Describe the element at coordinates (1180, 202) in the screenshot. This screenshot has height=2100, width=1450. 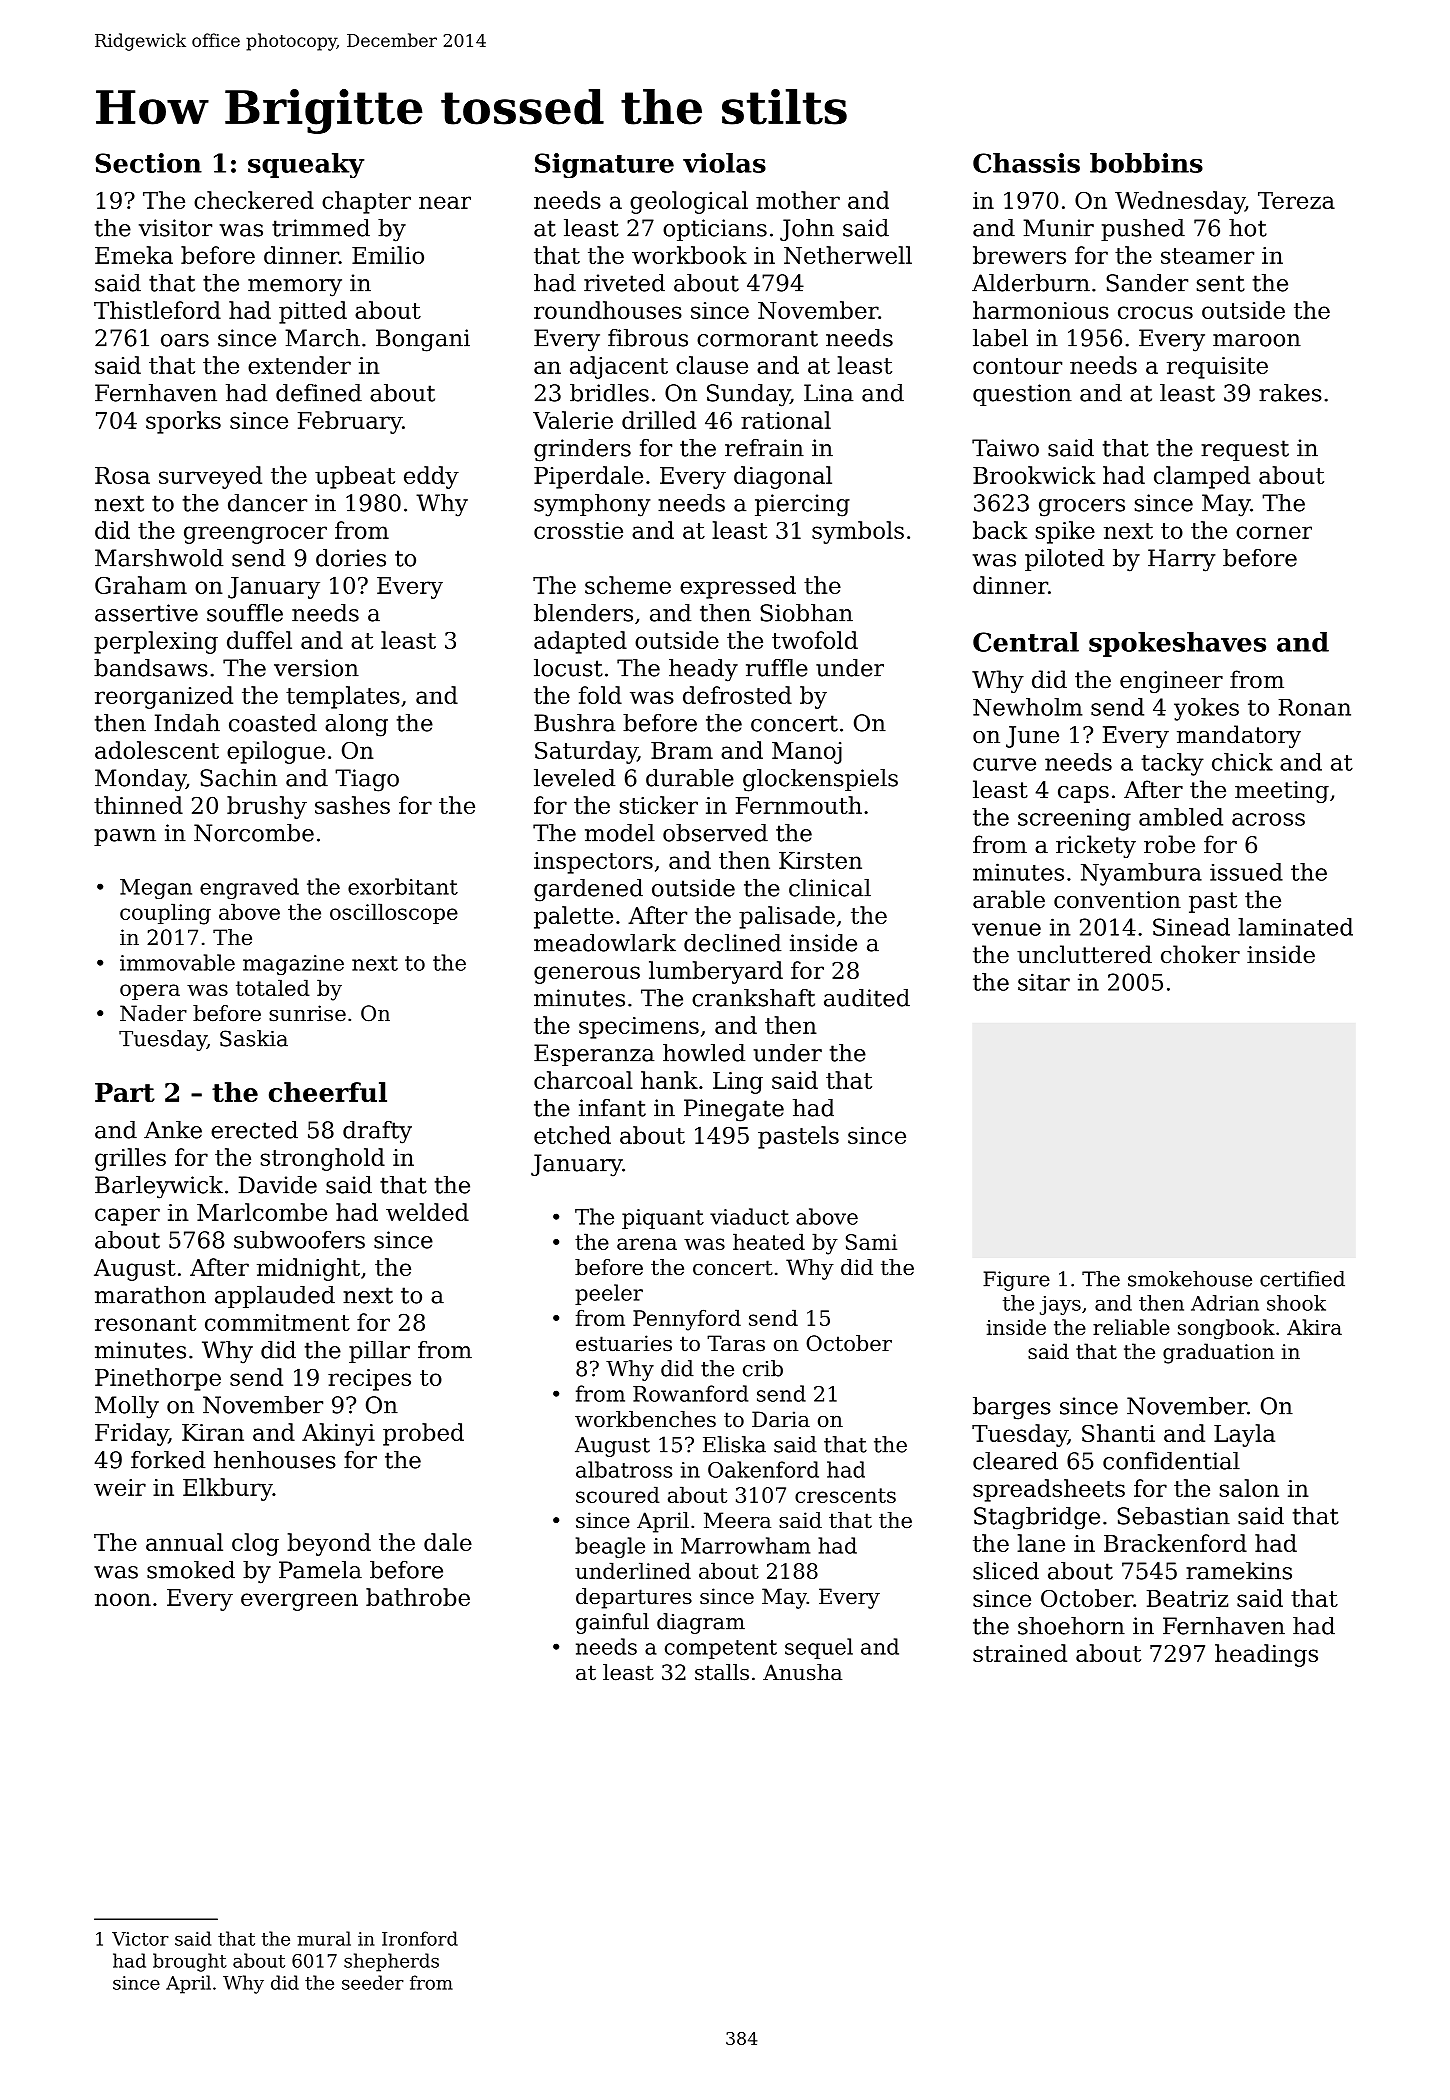
I see `Wednesday` at that location.
